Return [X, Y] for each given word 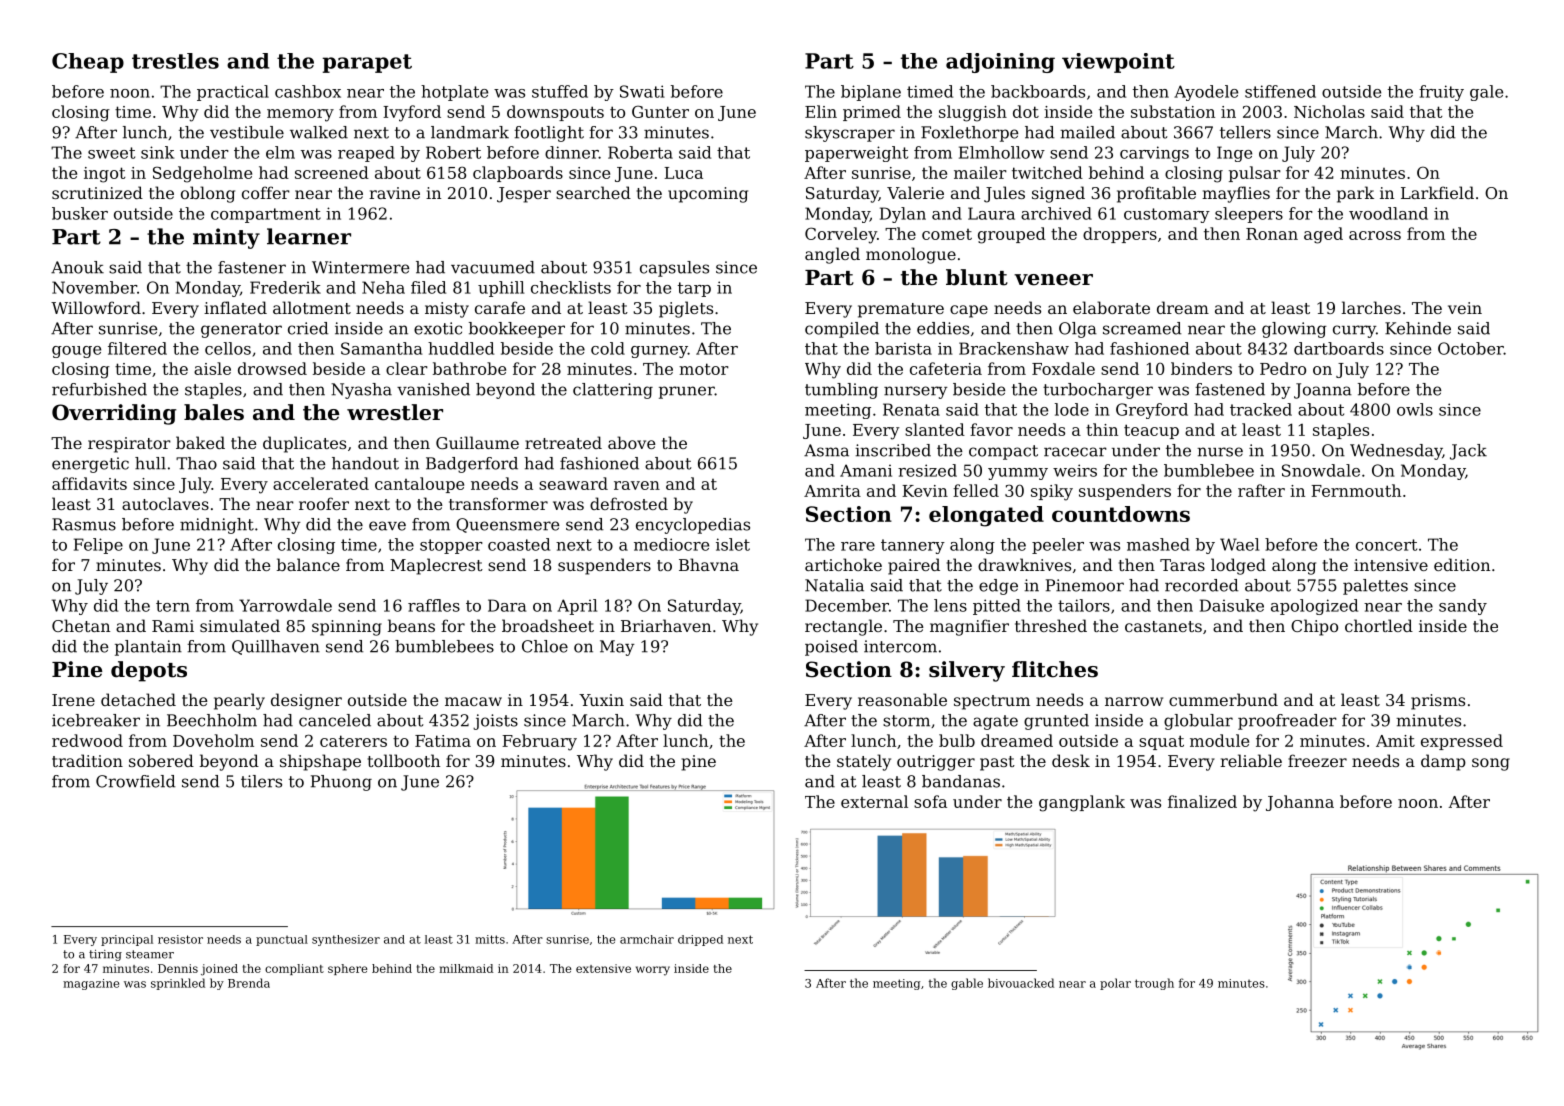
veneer [1053, 280]
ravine [394, 193]
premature [901, 310]
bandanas [961, 781]
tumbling [841, 391]
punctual [282, 940]
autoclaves [165, 503]
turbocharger [1098, 391]
